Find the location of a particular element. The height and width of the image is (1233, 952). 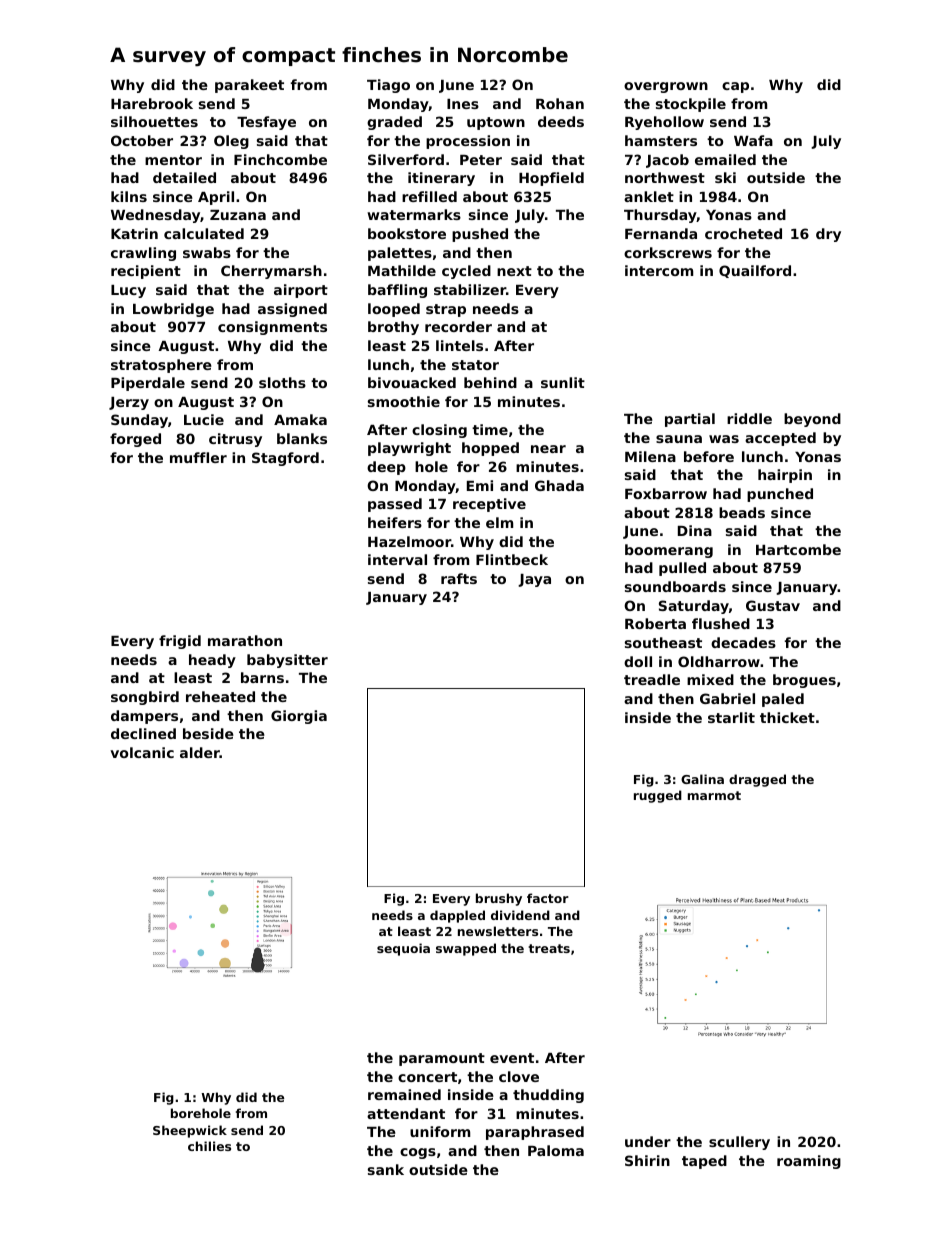

sank is located at coordinates (386, 1169).
